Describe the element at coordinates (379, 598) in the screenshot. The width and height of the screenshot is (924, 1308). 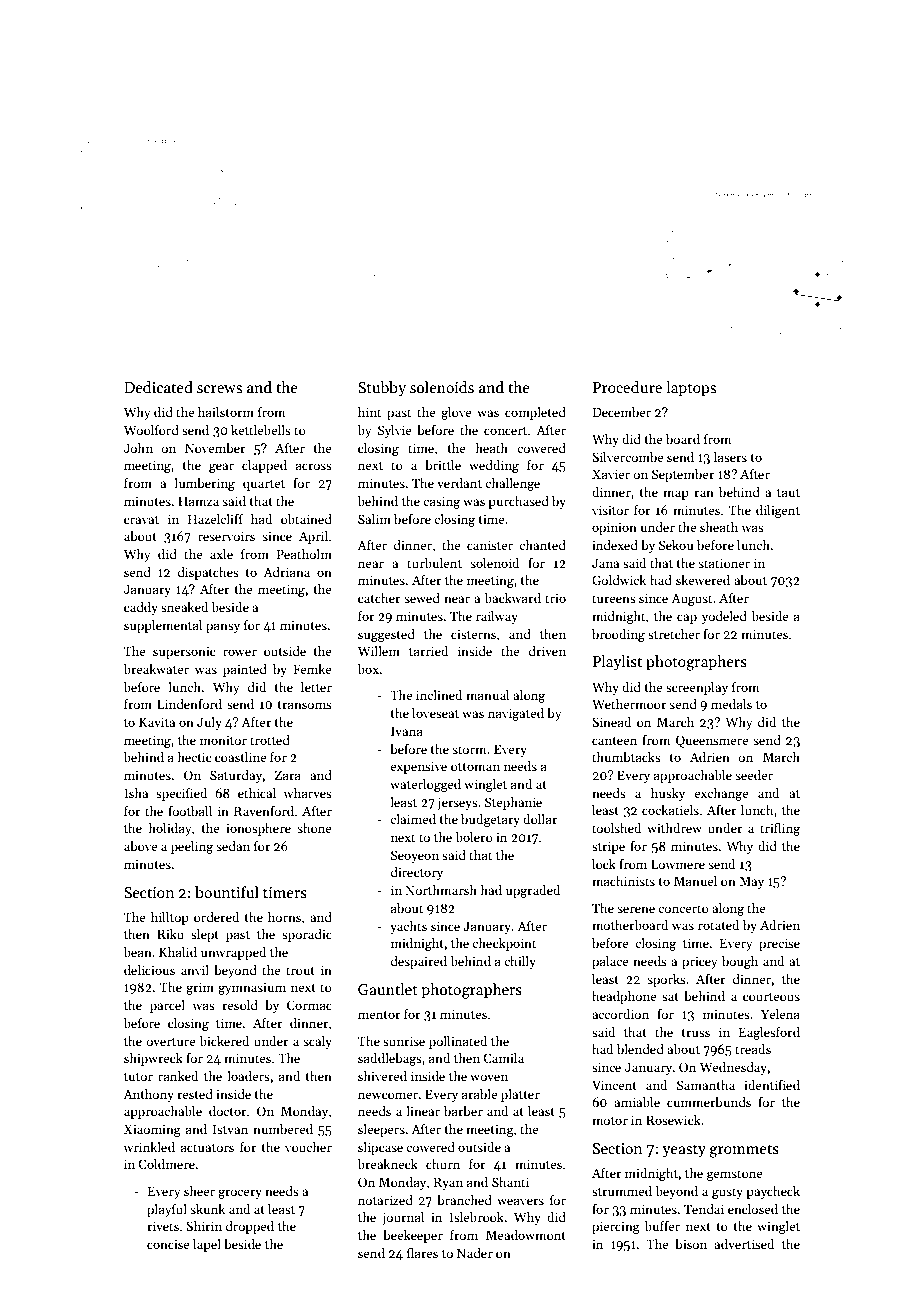
I see `catcher` at that location.
